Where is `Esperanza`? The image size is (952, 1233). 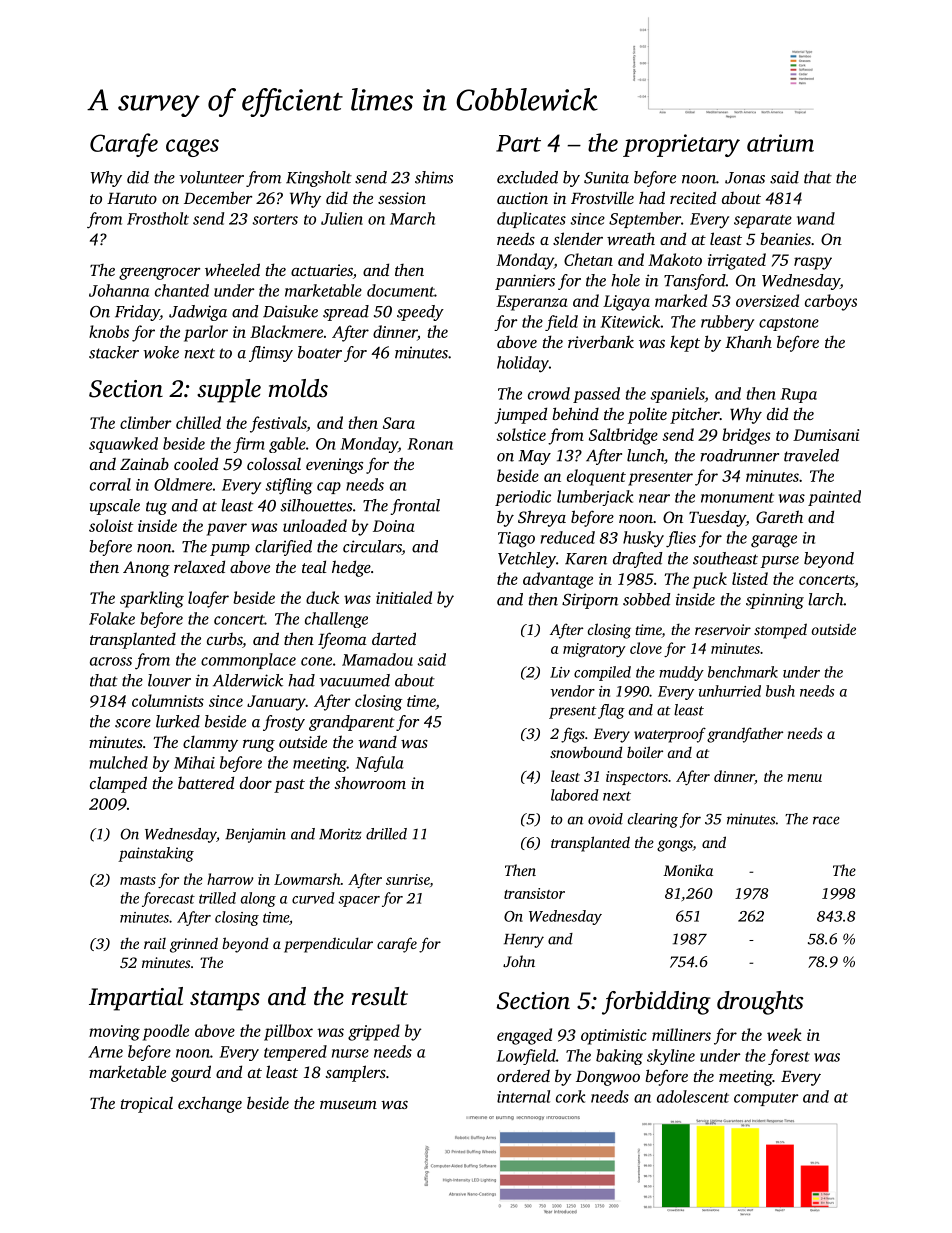 Esperanza is located at coordinates (532, 303).
